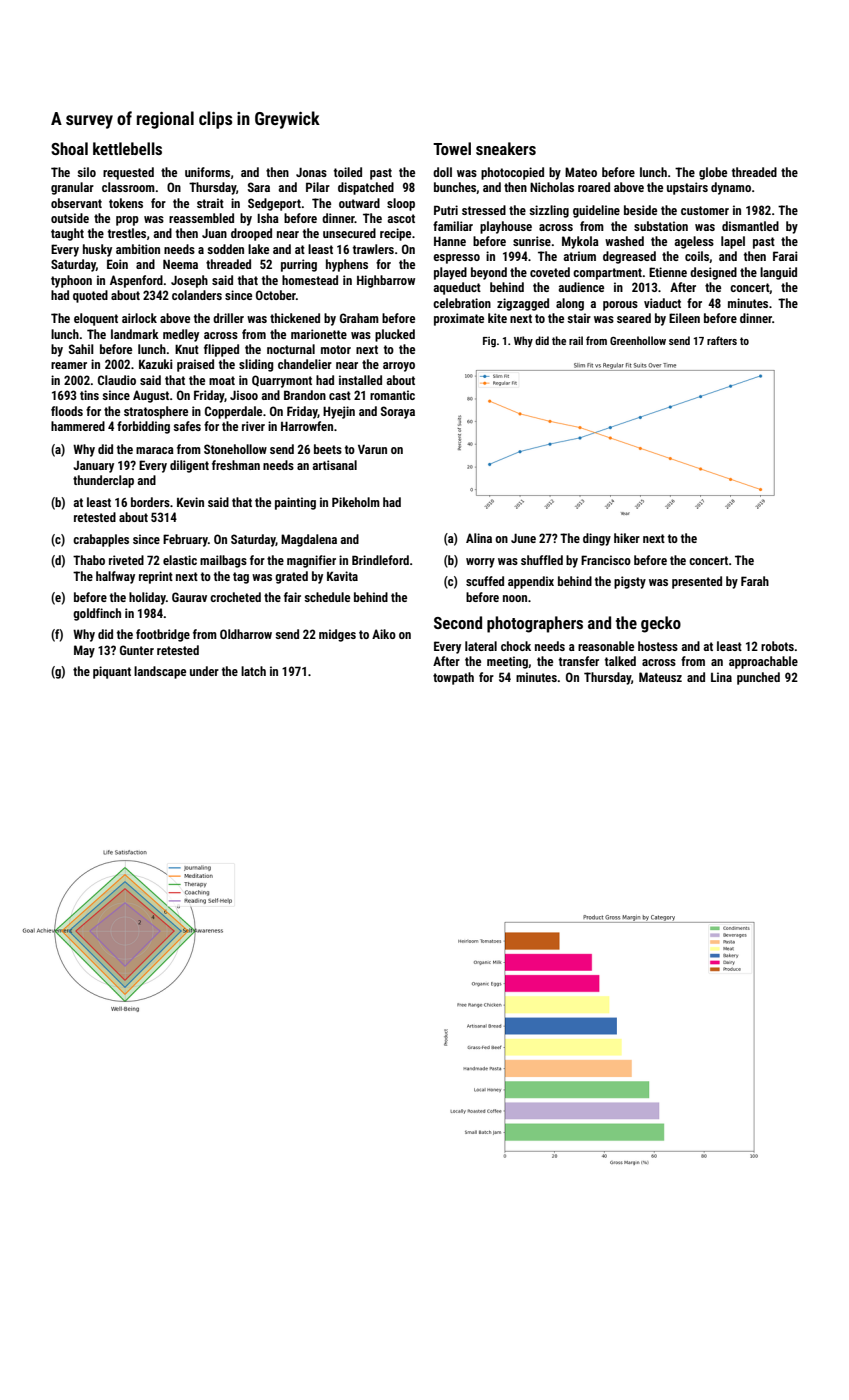 Image resolution: width=849 pixels, height=1400 pixels. Describe the element at coordinates (457, 288) in the page. I see `aqueduct` at that location.
